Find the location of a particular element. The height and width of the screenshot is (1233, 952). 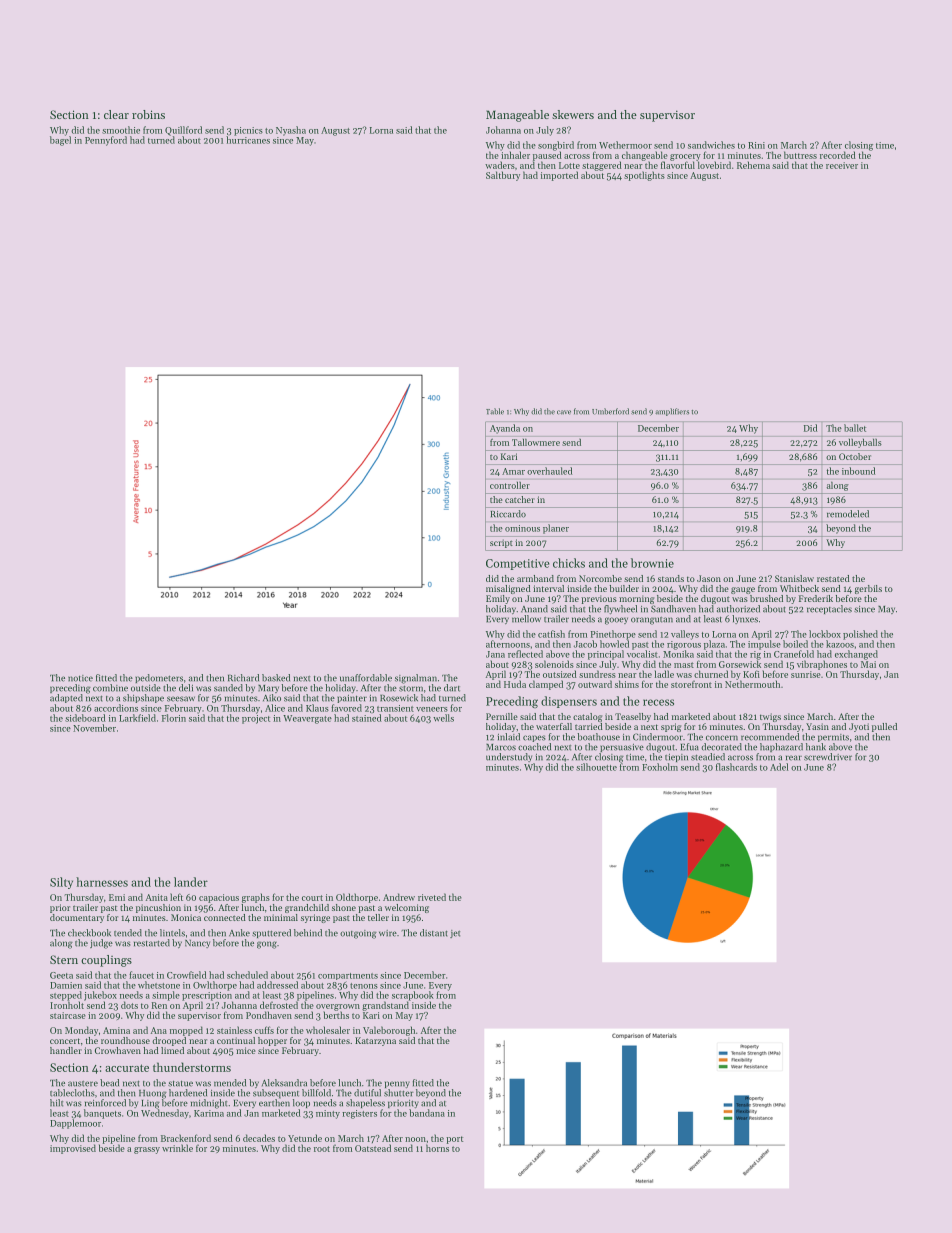

bagel is located at coordinates (60, 141).
